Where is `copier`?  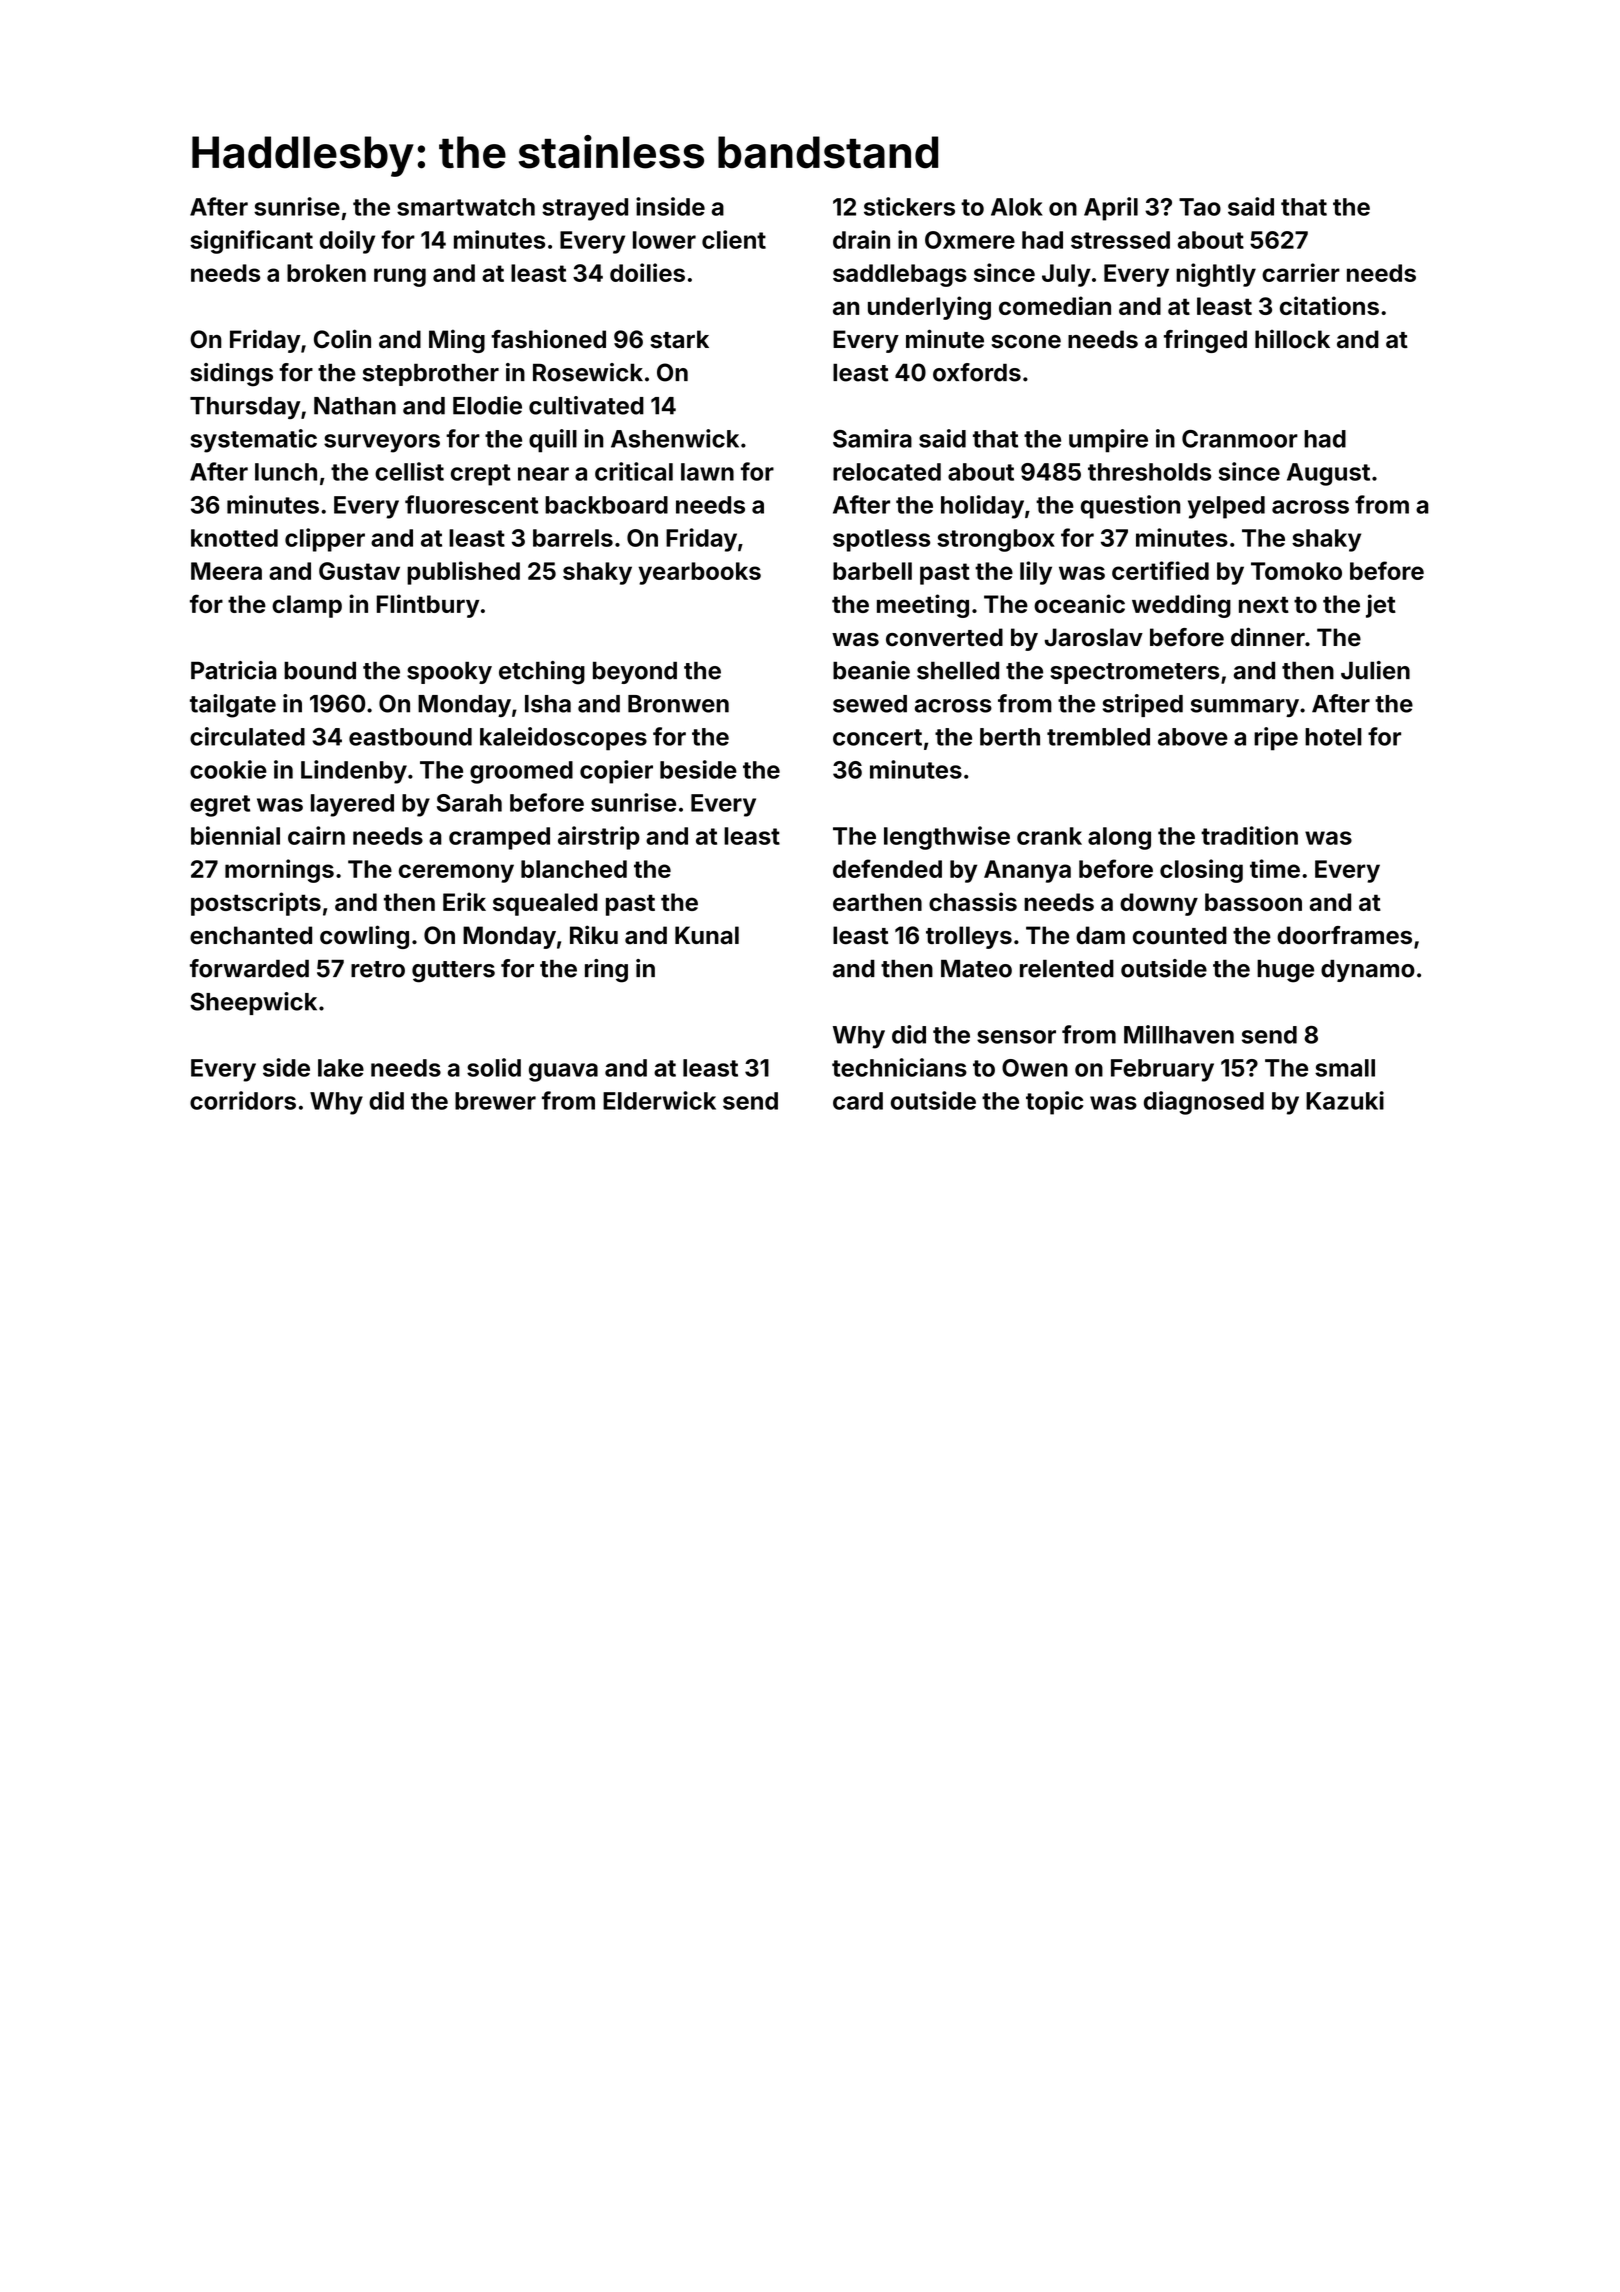 copier is located at coordinates (616, 772).
